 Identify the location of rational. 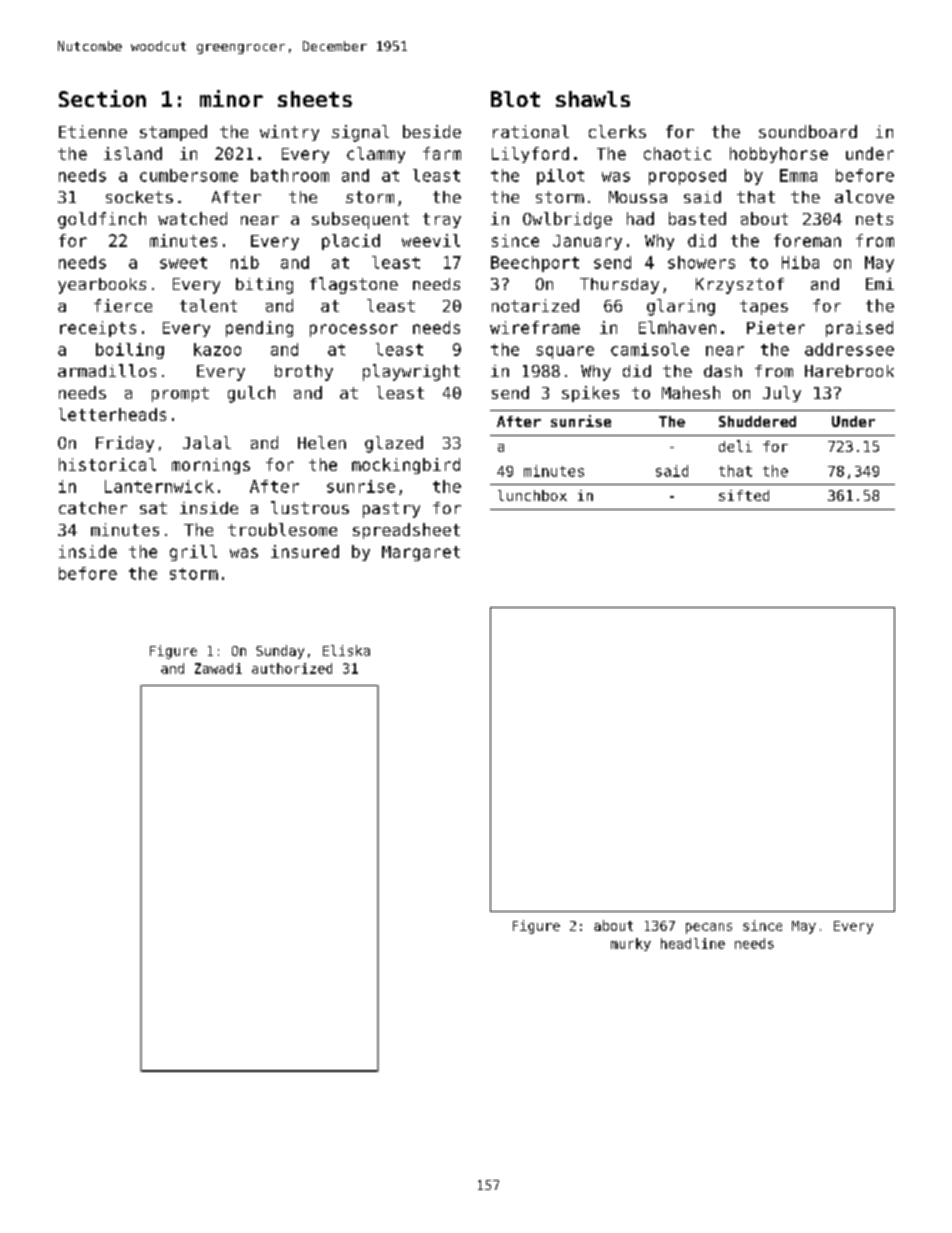
(531, 131).
